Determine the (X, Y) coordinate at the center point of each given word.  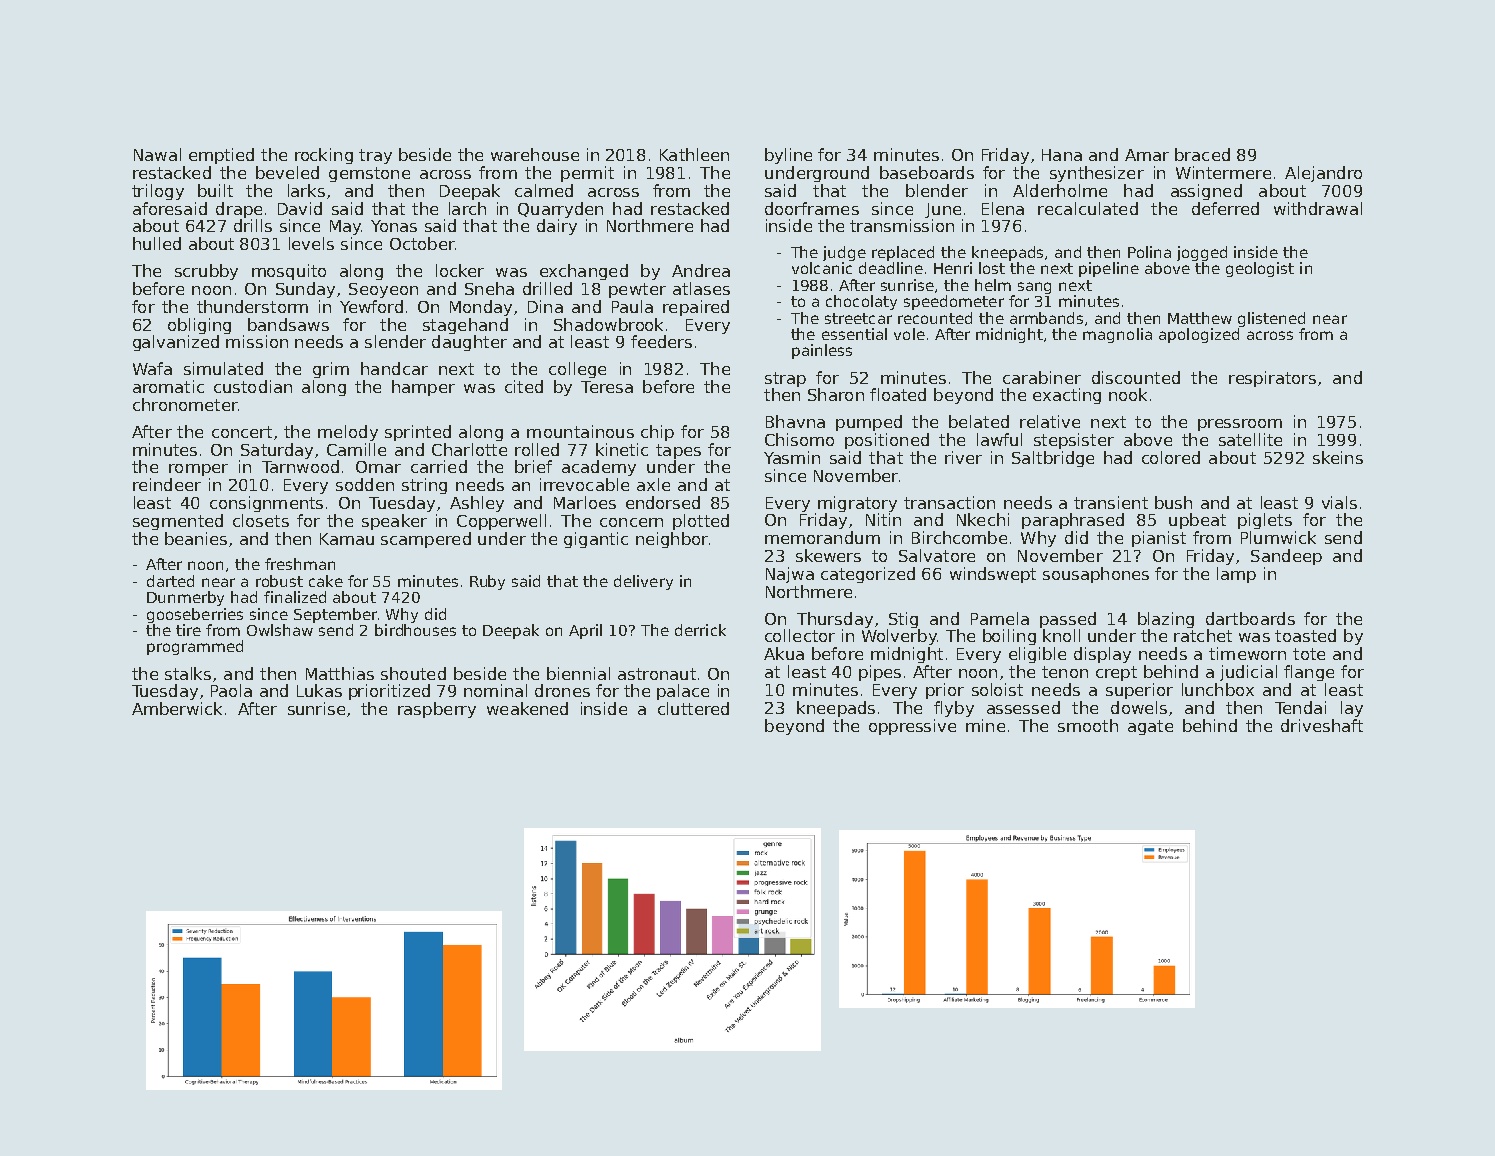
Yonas (394, 226)
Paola (231, 690)
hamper (423, 388)
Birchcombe (959, 537)
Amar (1147, 155)
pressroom (1240, 425)
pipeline (1109, 269)
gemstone (369, 174)
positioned (887, 441)
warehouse (535, 154)
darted (170, 581)
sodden (365, 484)
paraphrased (1073, 521)
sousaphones (1096, 575)
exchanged (584, 272)
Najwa (790, 575)
